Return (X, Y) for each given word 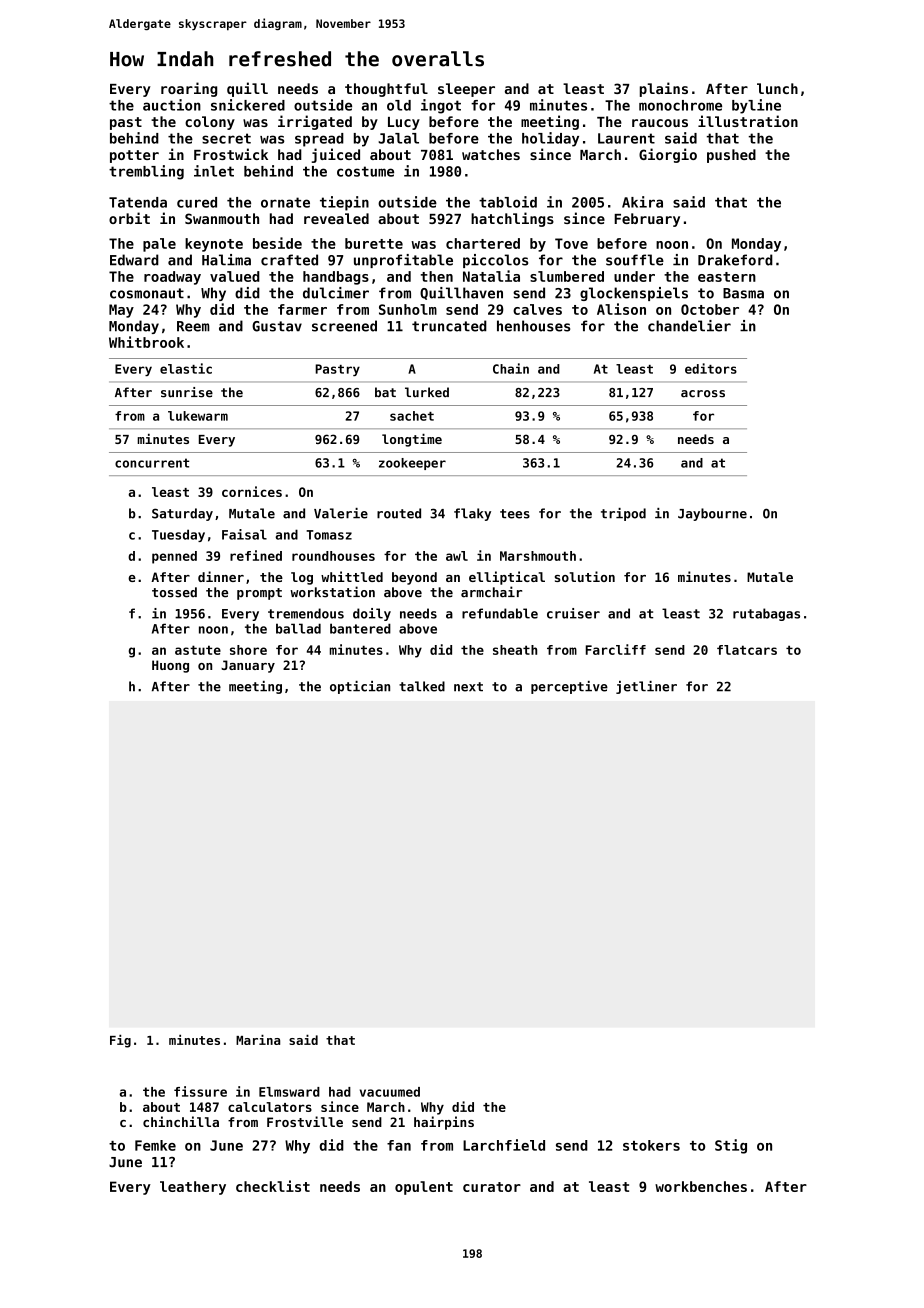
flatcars (747, 650)
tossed (174, 592)
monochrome (680, 105)
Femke (155, 1145)
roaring (189, 89)
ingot (441, 106)
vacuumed (390, 1092)
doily (372, 614)
